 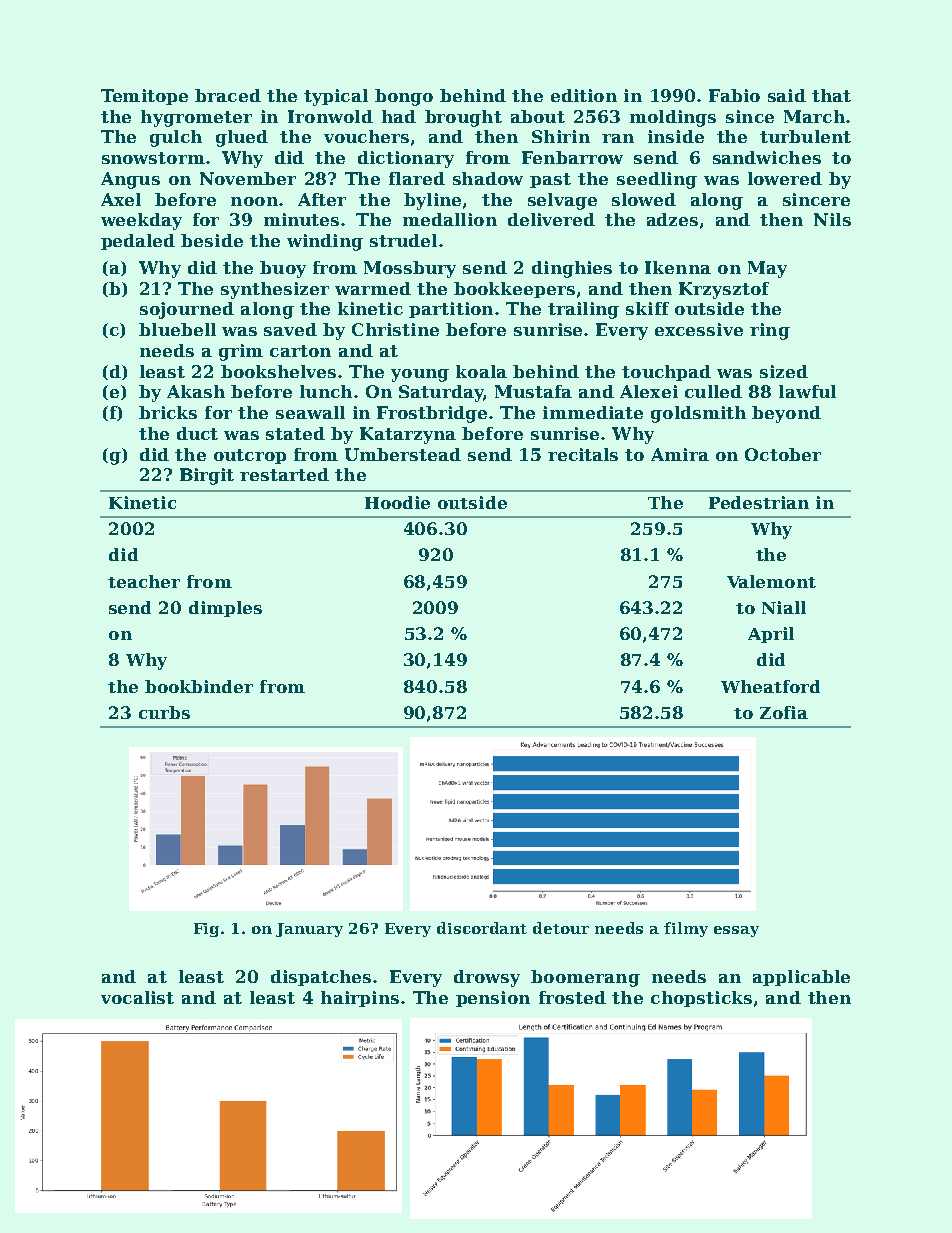 I want to click on dispatches, so click(x=321, y=978).
